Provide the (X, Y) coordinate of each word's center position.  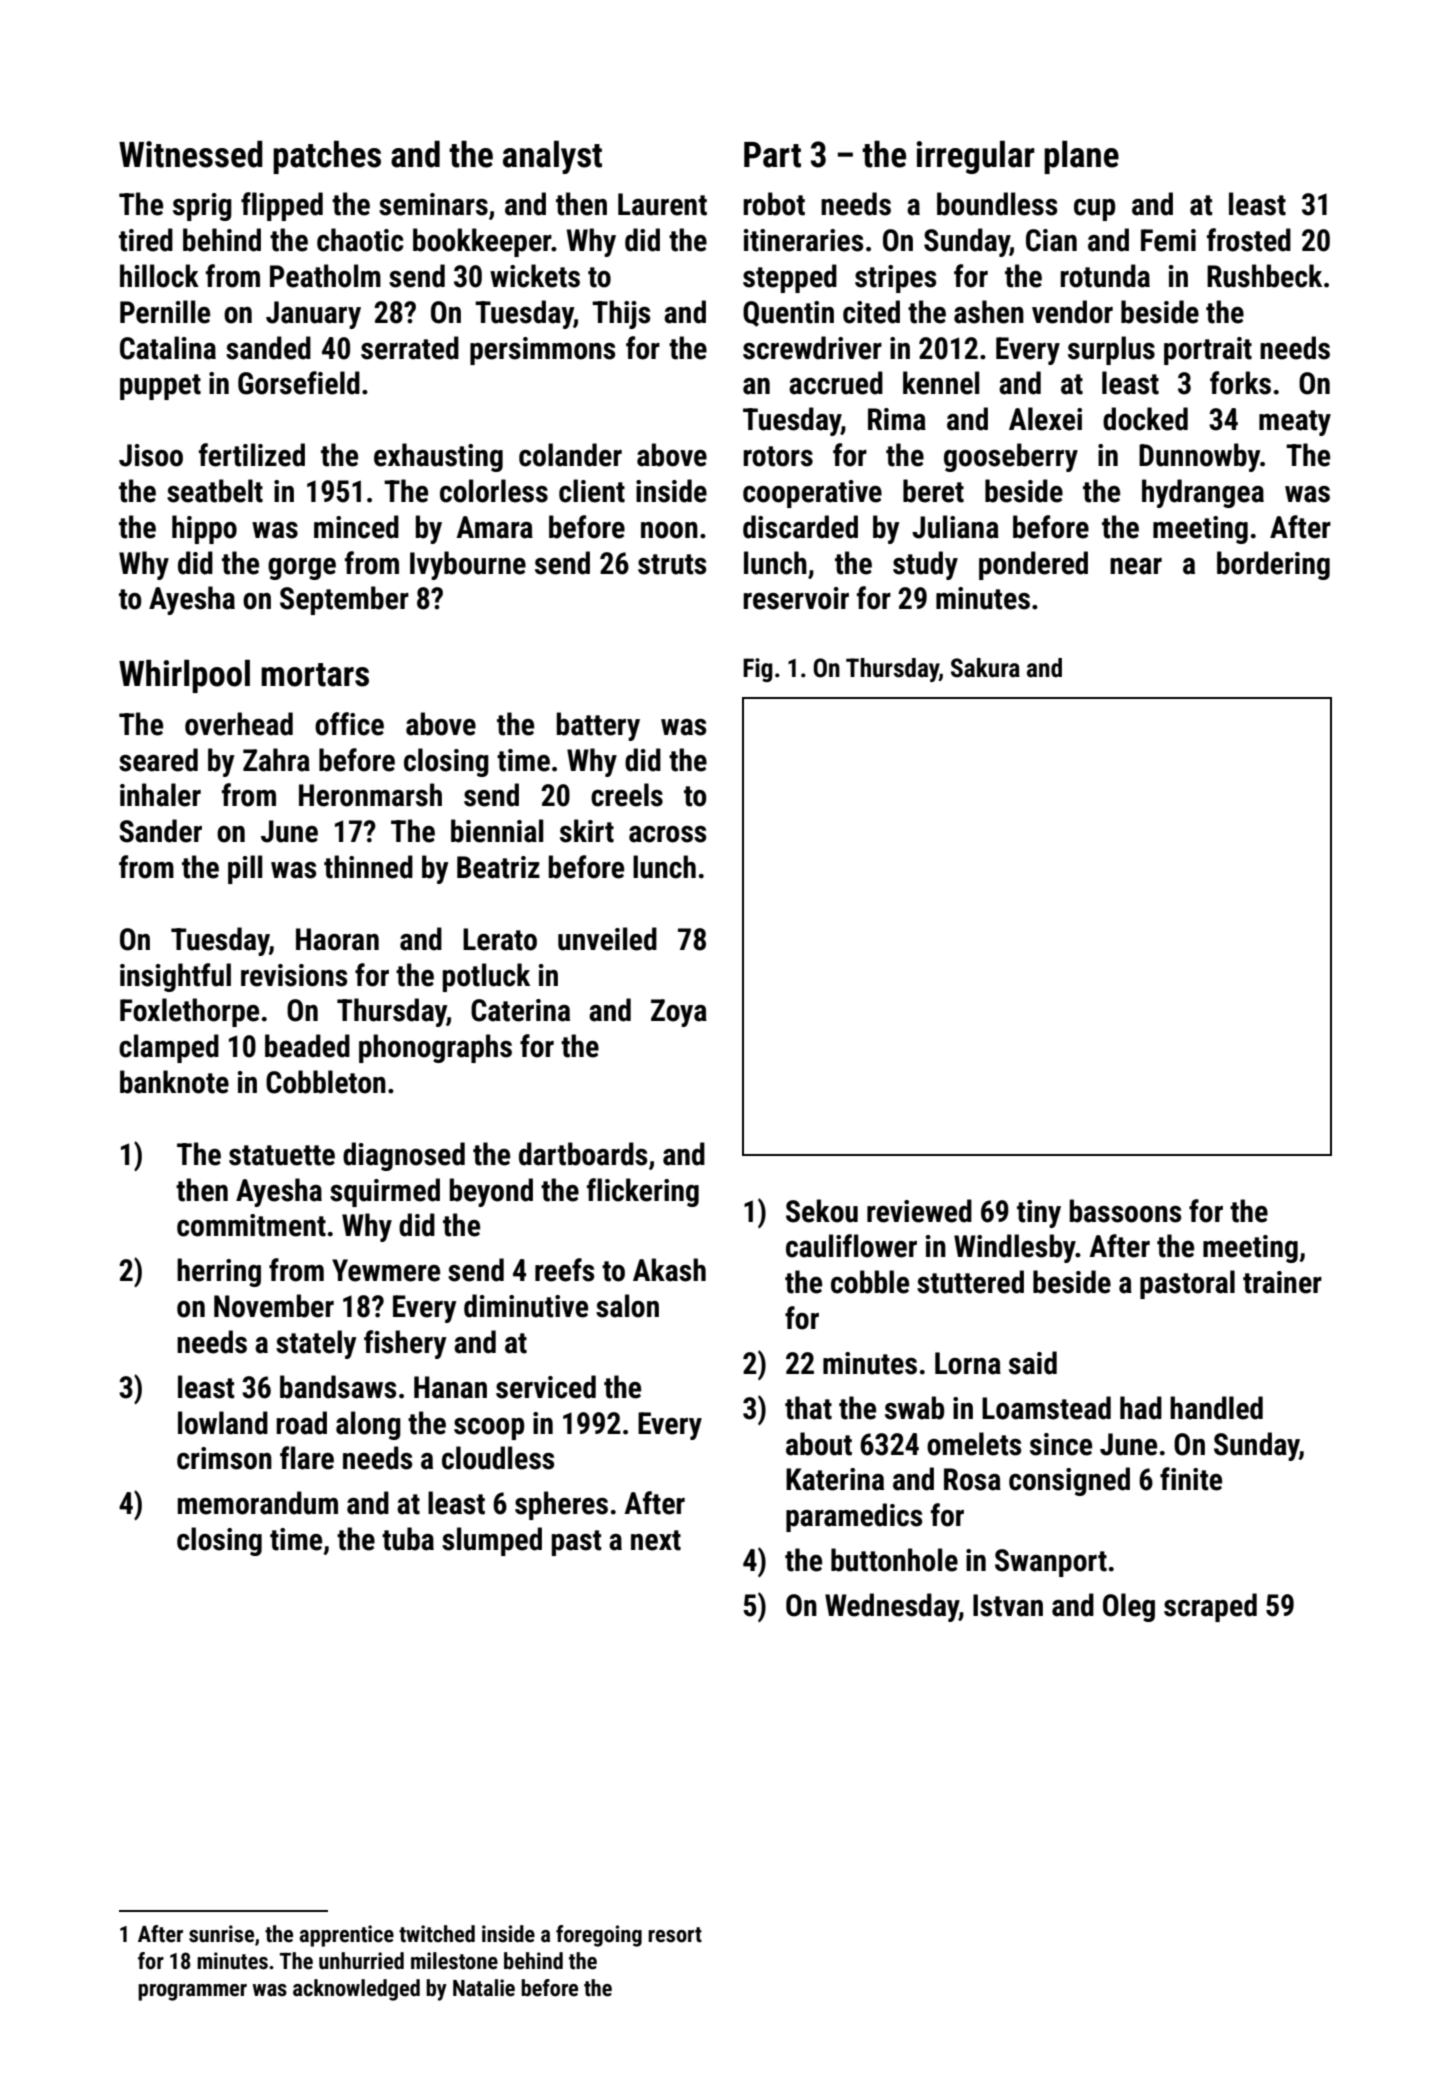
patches (327, 157)
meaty (1295, 423)
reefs (564, 1270)
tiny (1039, 1214)
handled (1216, 1408)
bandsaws (338, 1387)
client (592, 491)
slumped (492, 1541)
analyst (552, 157)
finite (1191, 1479)
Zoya (679, 1013)
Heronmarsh (370, 795)
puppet (160, 387)
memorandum (258, 1503)
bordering (1273, 565)
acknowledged (356, 1990)
